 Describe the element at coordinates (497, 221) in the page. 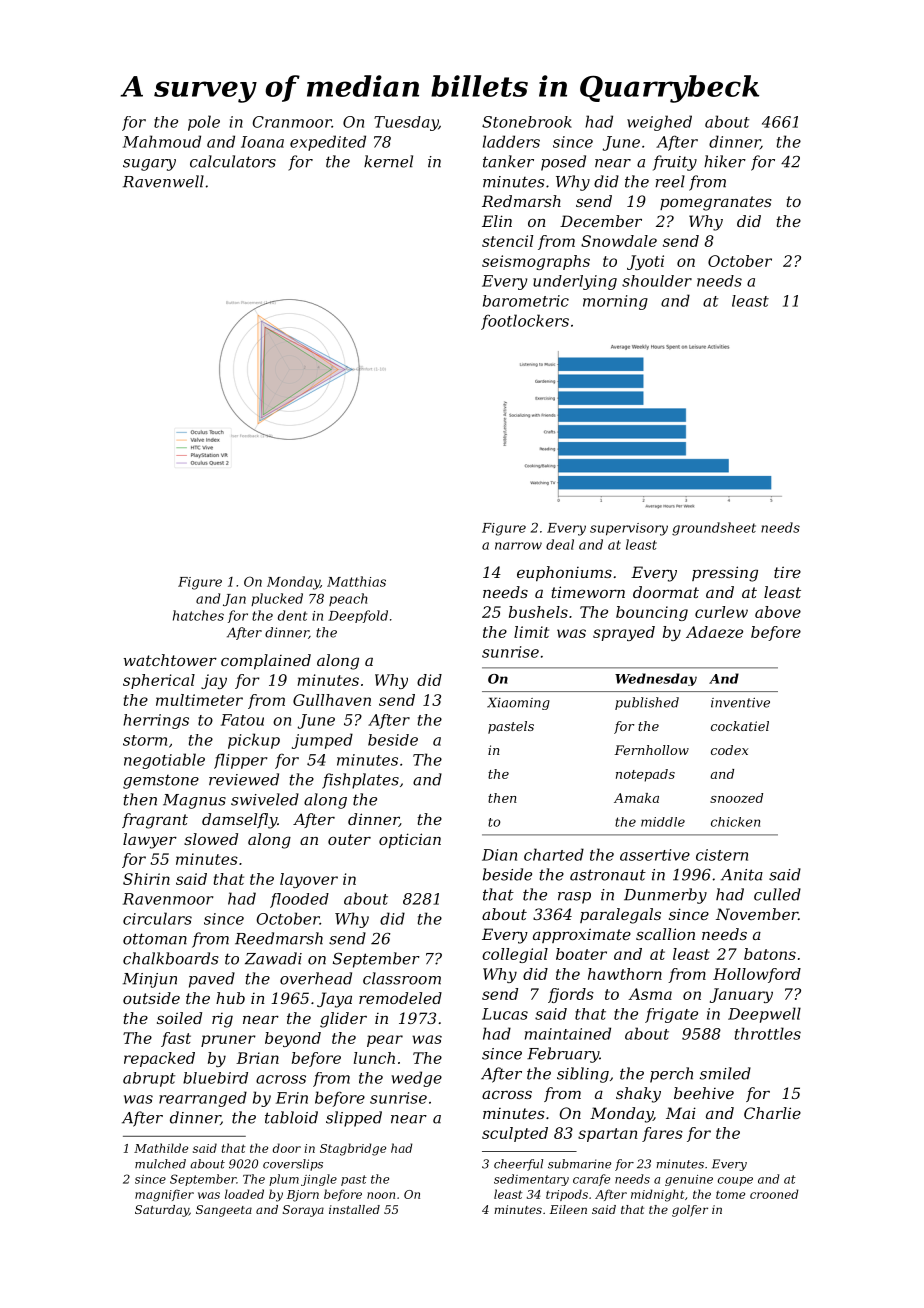

I see `Elin` at that location.
